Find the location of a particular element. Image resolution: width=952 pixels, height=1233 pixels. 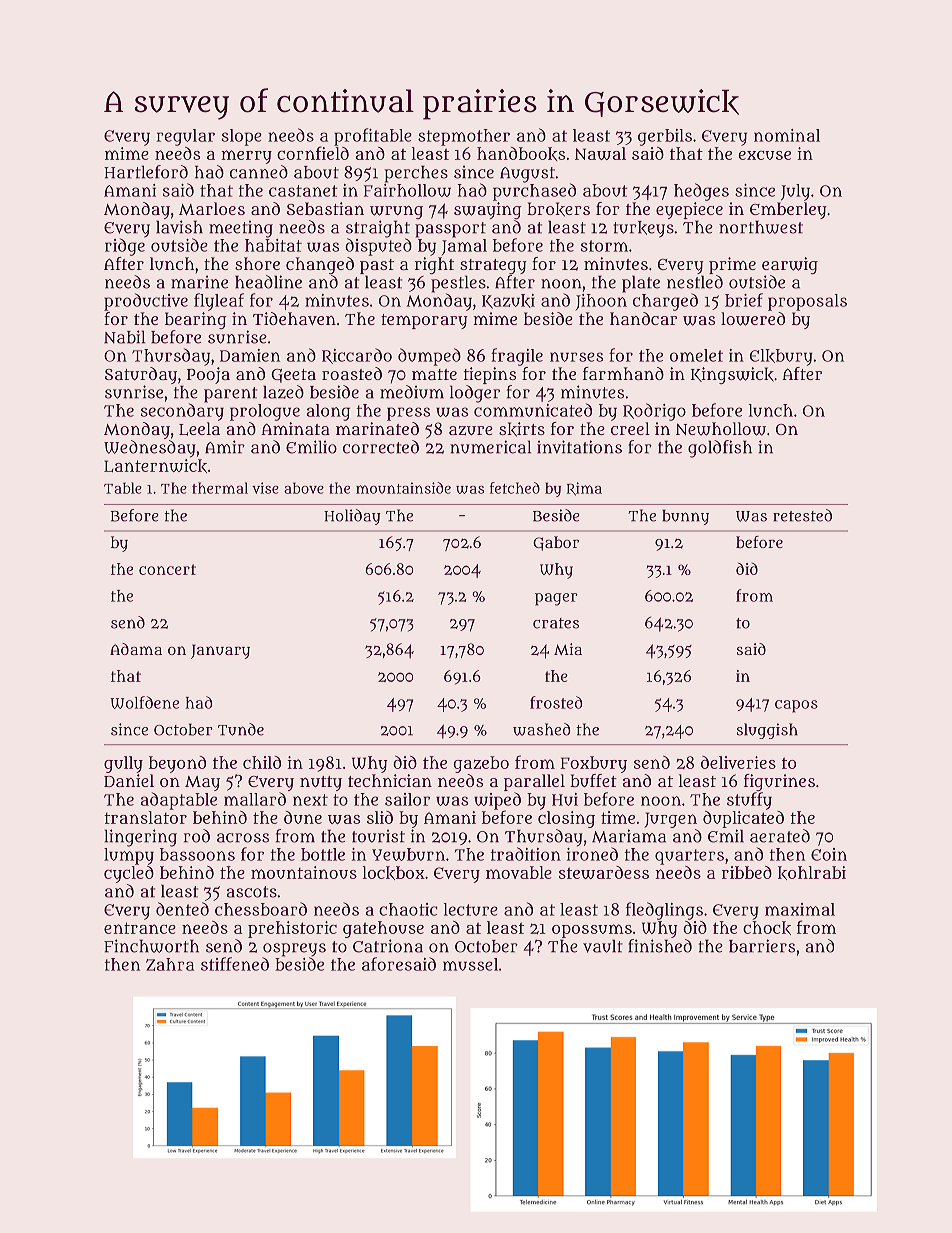

fragile is located at coordinates (517, 357).
